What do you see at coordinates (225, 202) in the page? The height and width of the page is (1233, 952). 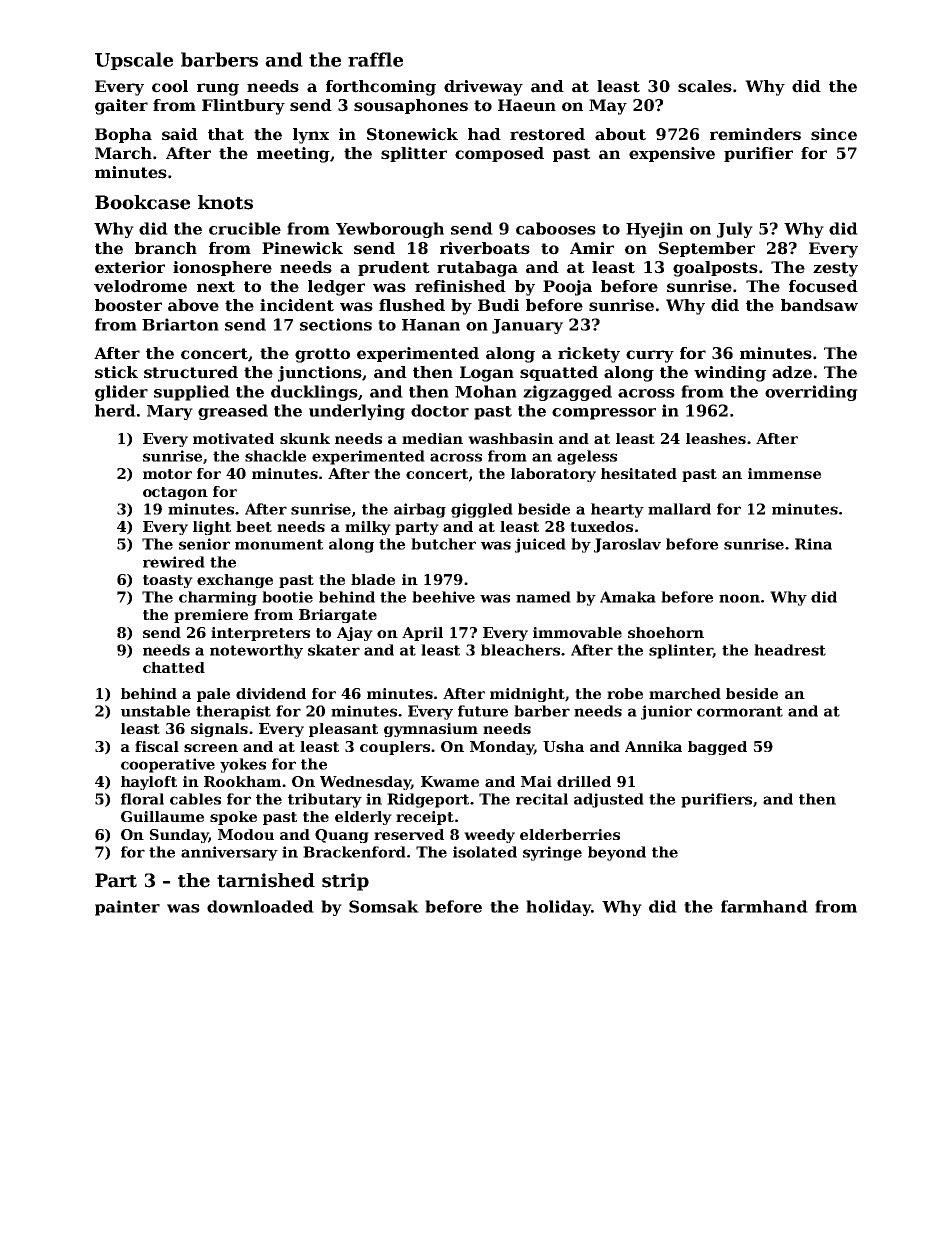 I see `knots` at bounding box center [225, 202].
